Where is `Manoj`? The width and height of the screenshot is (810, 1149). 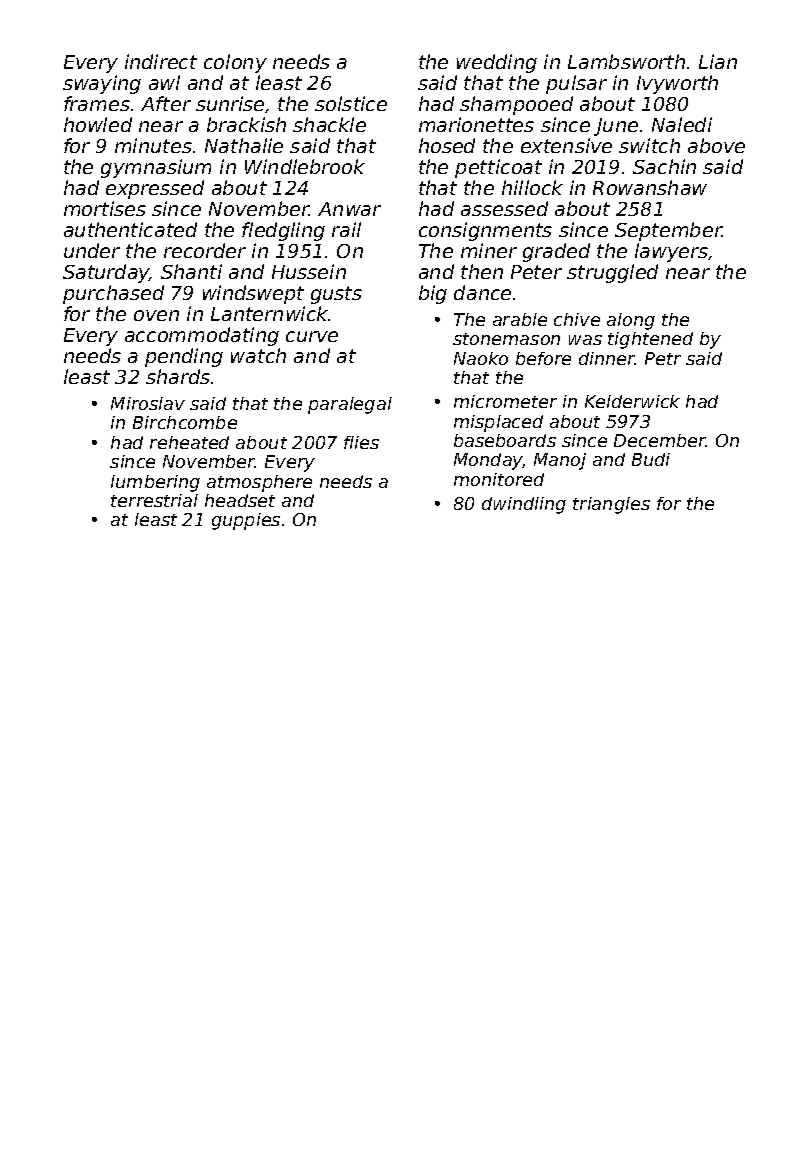 Manoj is located at coordinates (560, 461).
